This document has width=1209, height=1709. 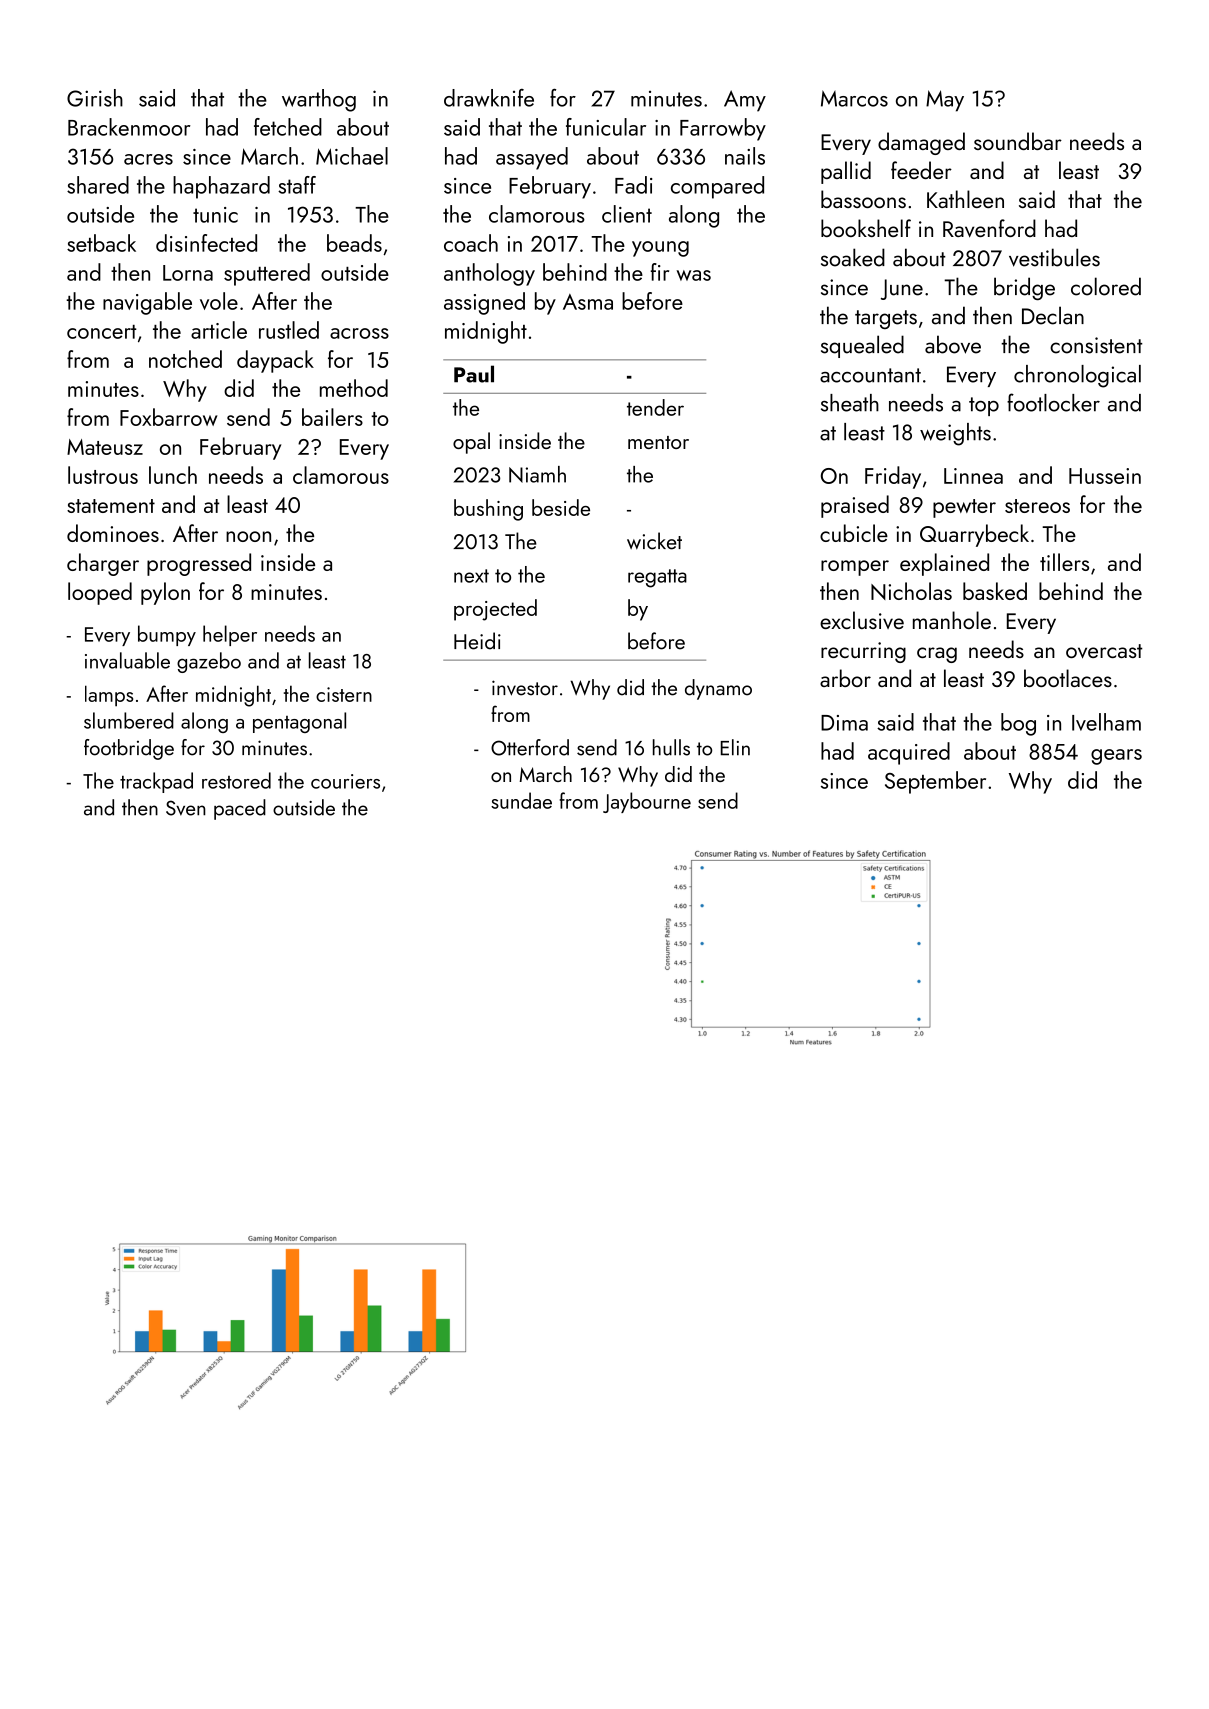 I want to click on navigable, so click(x=147, y=303).
